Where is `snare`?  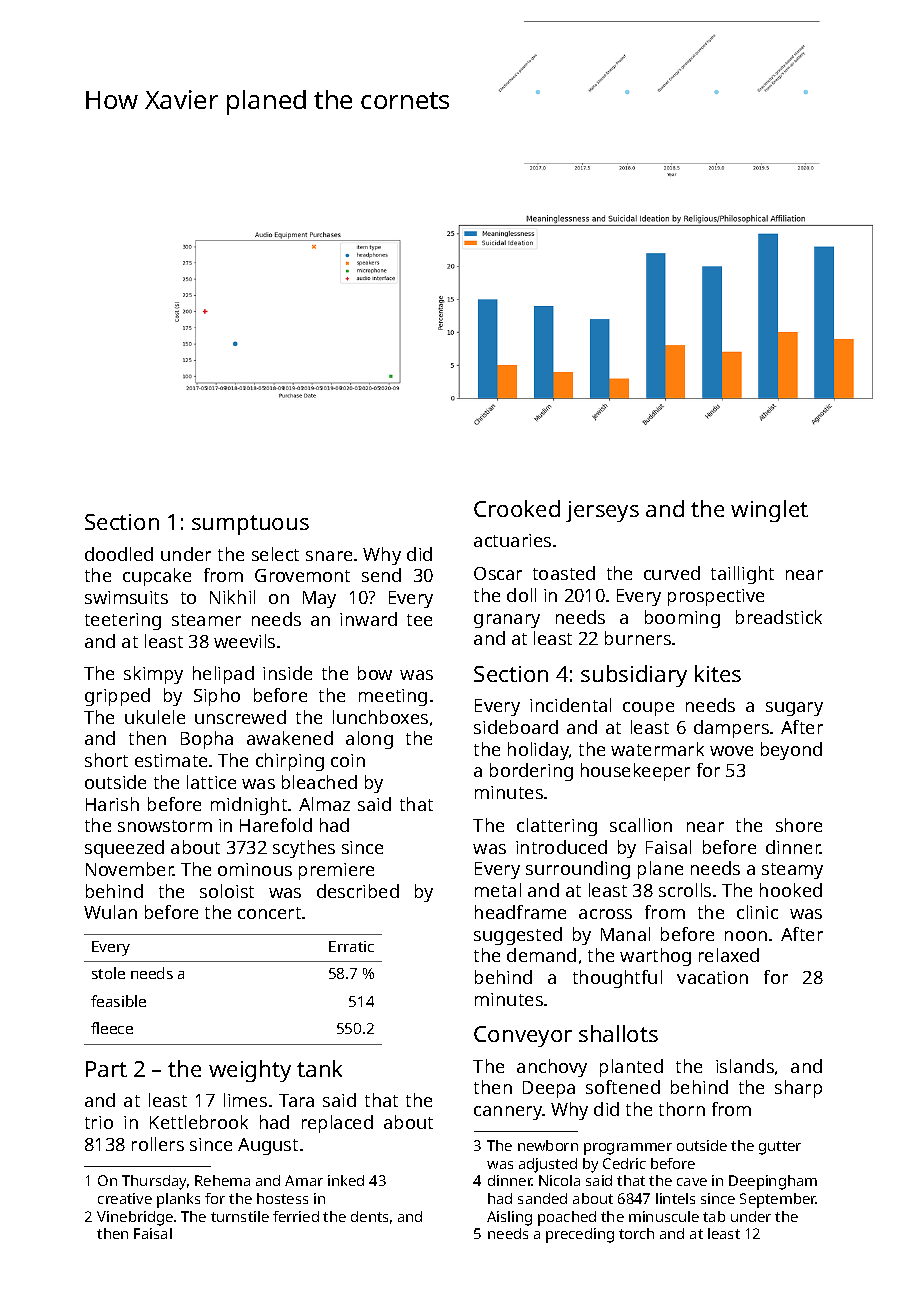
snare is located at coordinates (329, 556).
